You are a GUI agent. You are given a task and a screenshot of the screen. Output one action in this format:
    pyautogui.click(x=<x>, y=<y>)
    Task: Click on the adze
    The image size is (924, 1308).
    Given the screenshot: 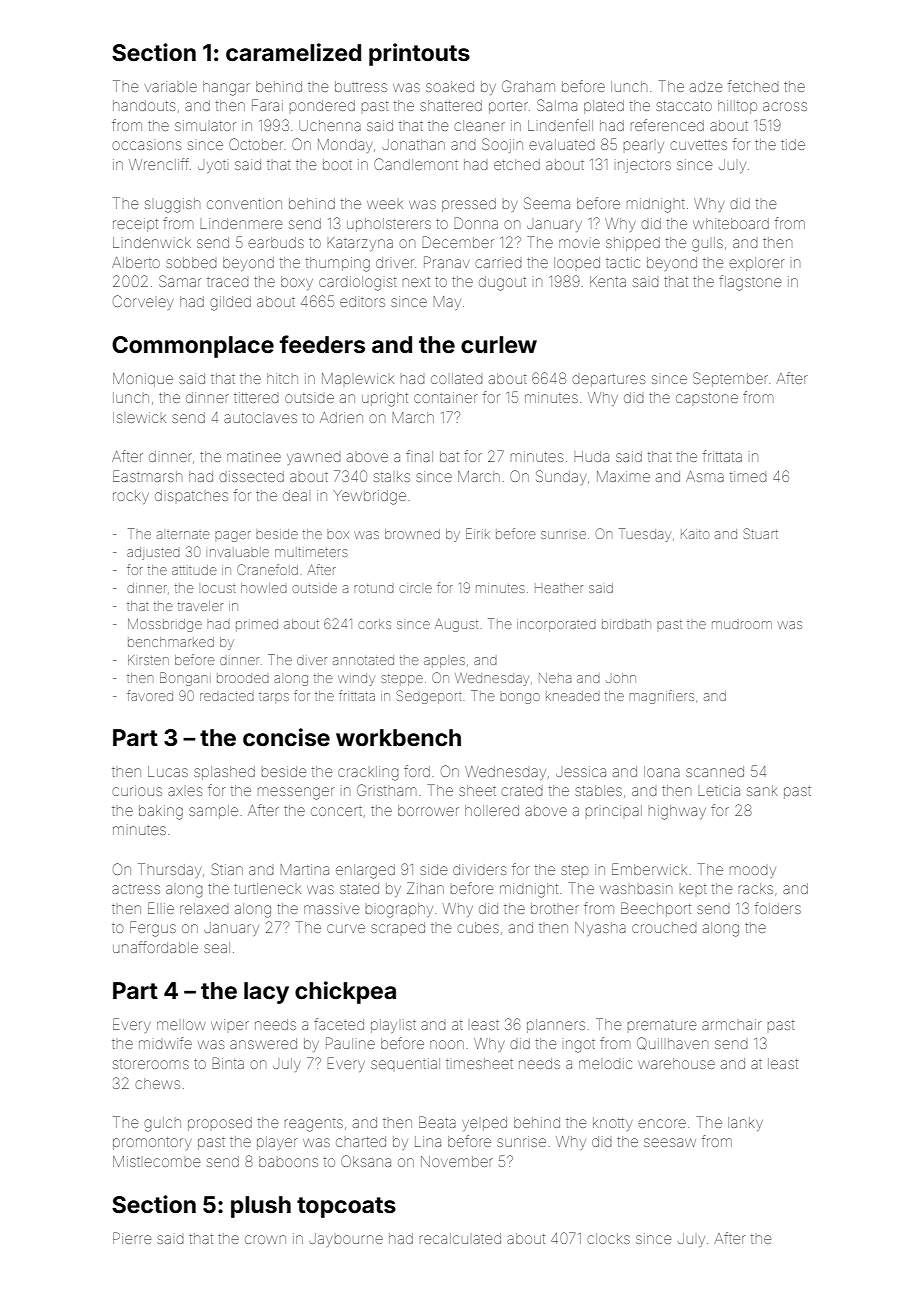 What is the action you would take?
    pyautogui.click(x=706, y=86)
